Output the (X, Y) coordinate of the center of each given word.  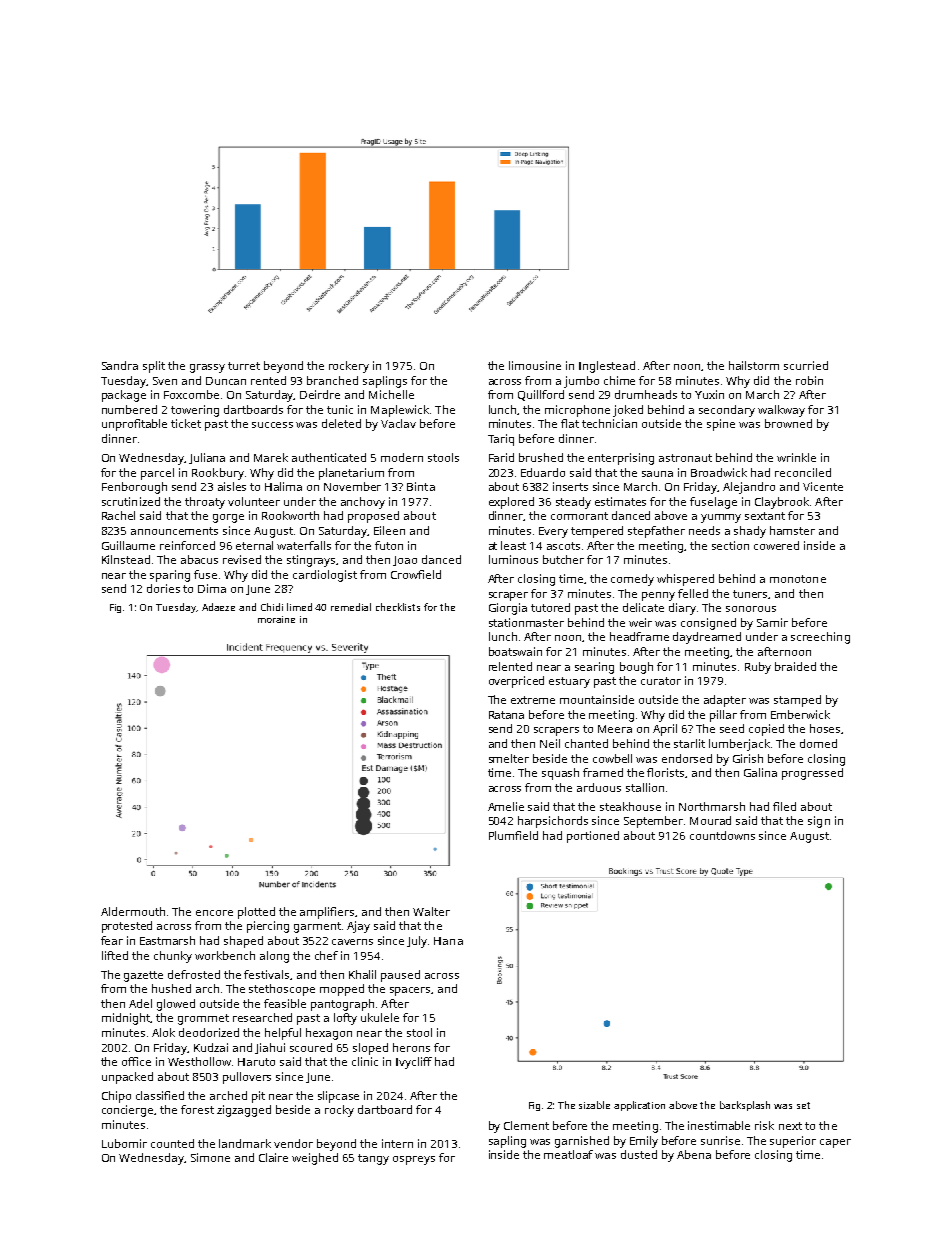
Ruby (758, 668)
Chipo (116, 1097)
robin (809, 380)
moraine (276, 619)
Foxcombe (191, 394)
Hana (448, 941)
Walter (431, 911)
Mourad (710, 820)
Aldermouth (133, 911)
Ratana (506, 715)
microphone (577, 411)
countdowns (722, 835)
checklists (398, 607)
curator (661, 681)
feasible (285, 1003)
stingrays (312, 561)
